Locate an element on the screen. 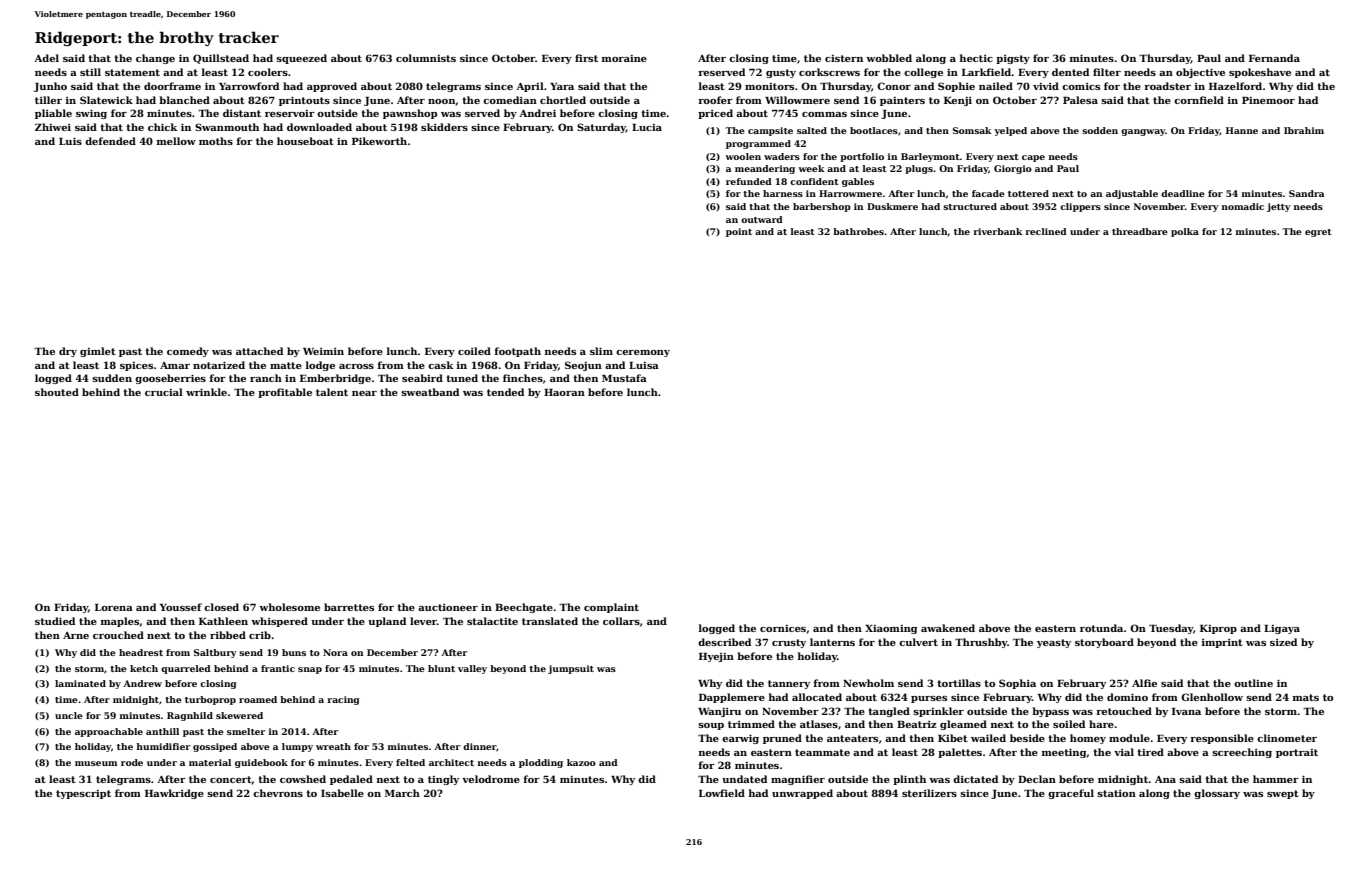  Mustafa is located at coordinates (624, 378).
